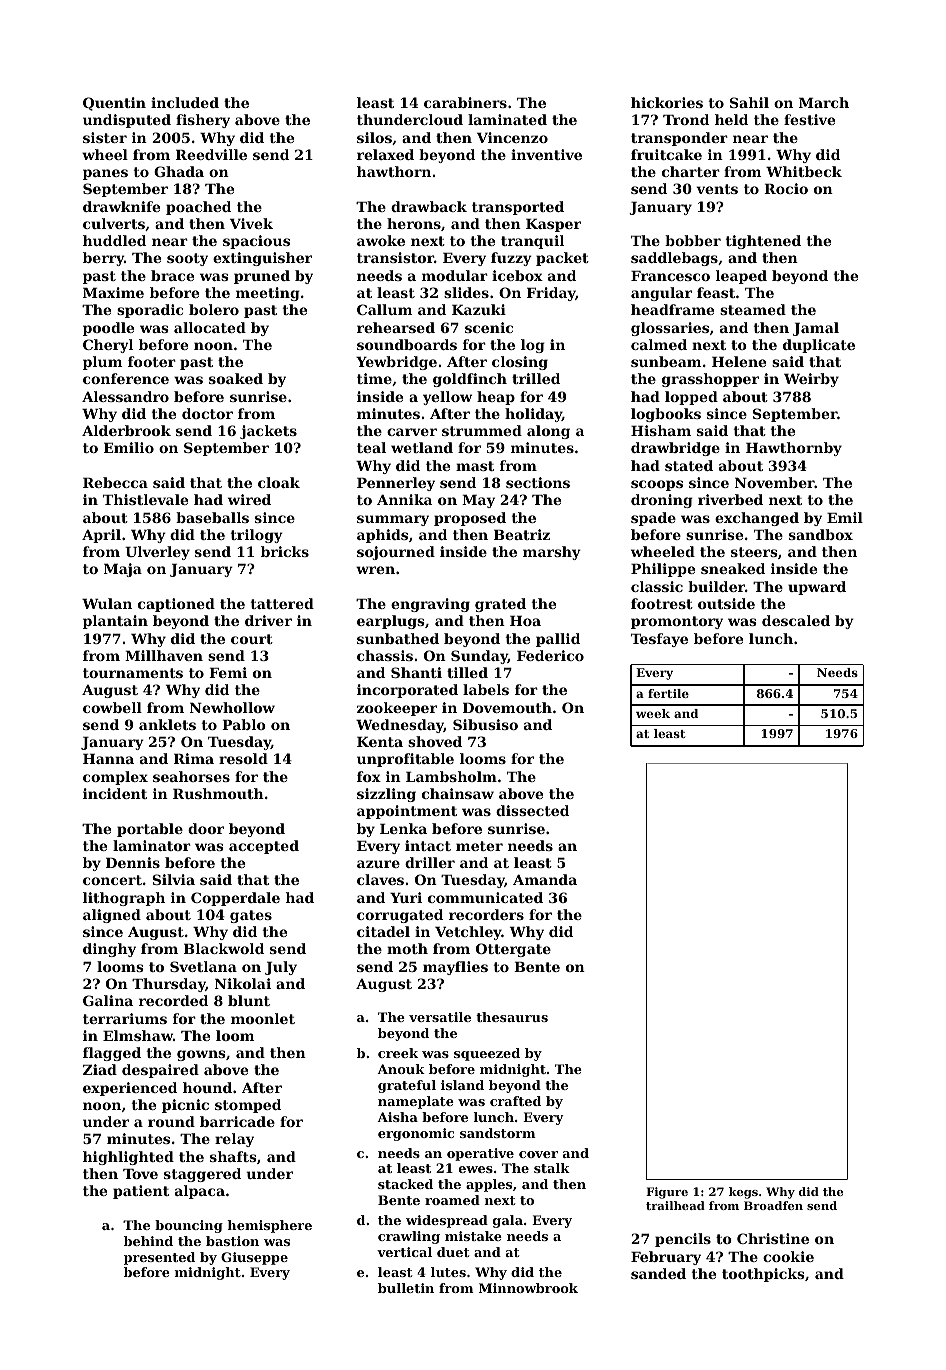 The width and height of the page is (946, 1370). I want to click on transponder, so click(679, 139).
